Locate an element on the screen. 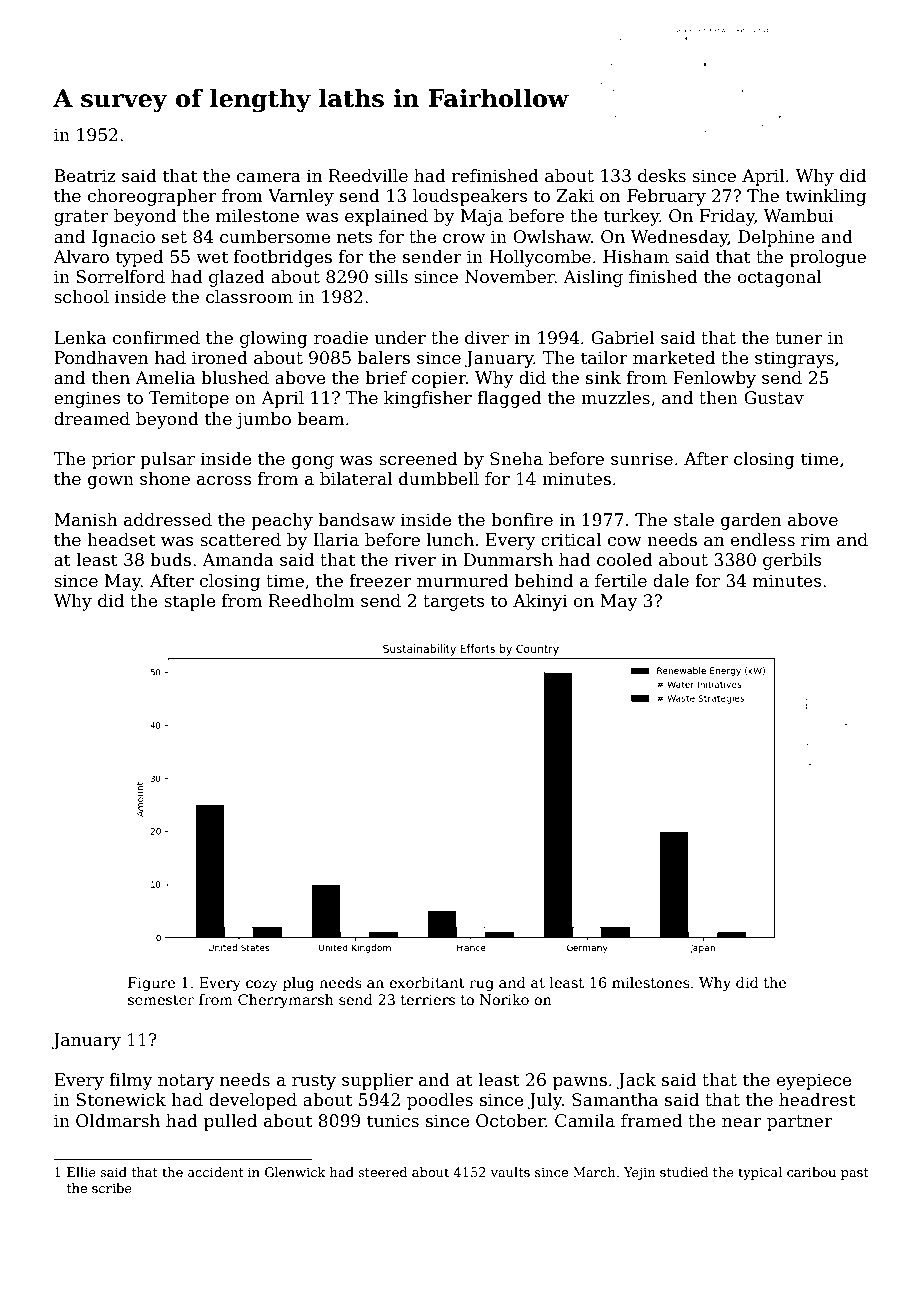  rim is located at coordinates (815, 539).
